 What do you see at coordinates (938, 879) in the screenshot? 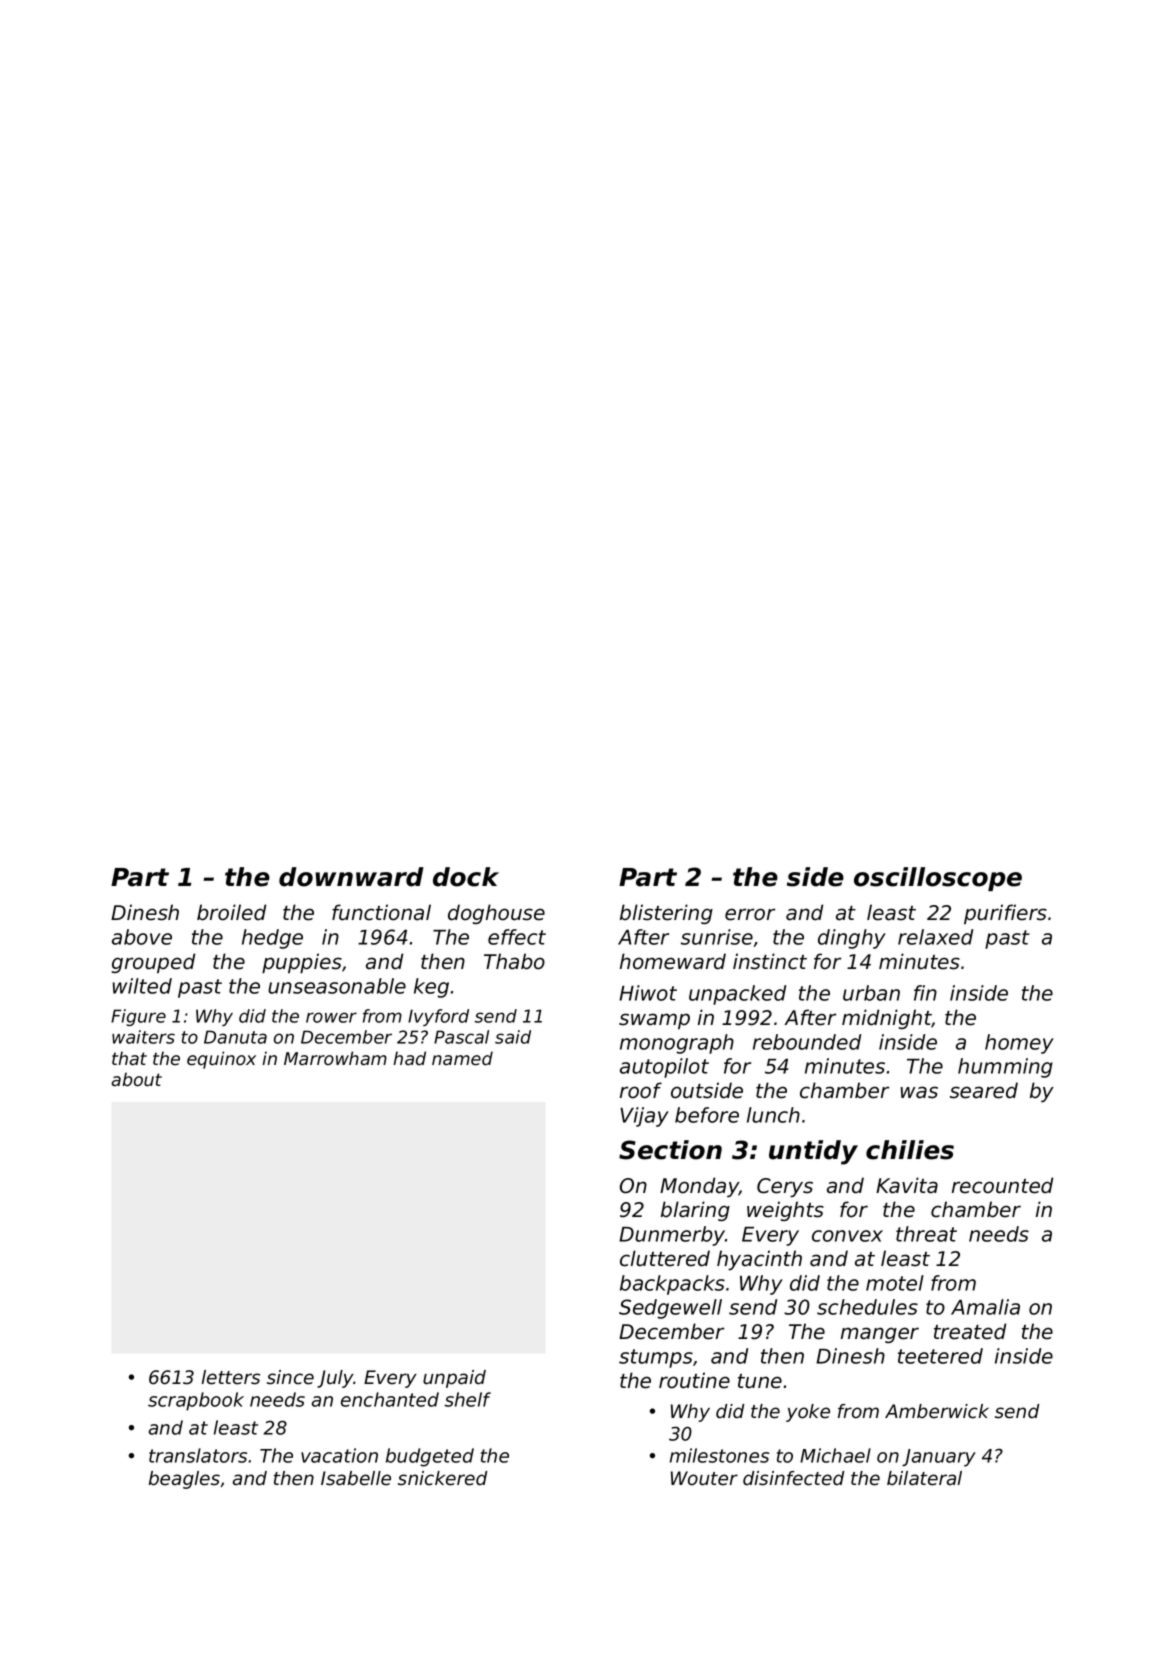
I see `oscilloscope` at bounding box center [938, 879].
